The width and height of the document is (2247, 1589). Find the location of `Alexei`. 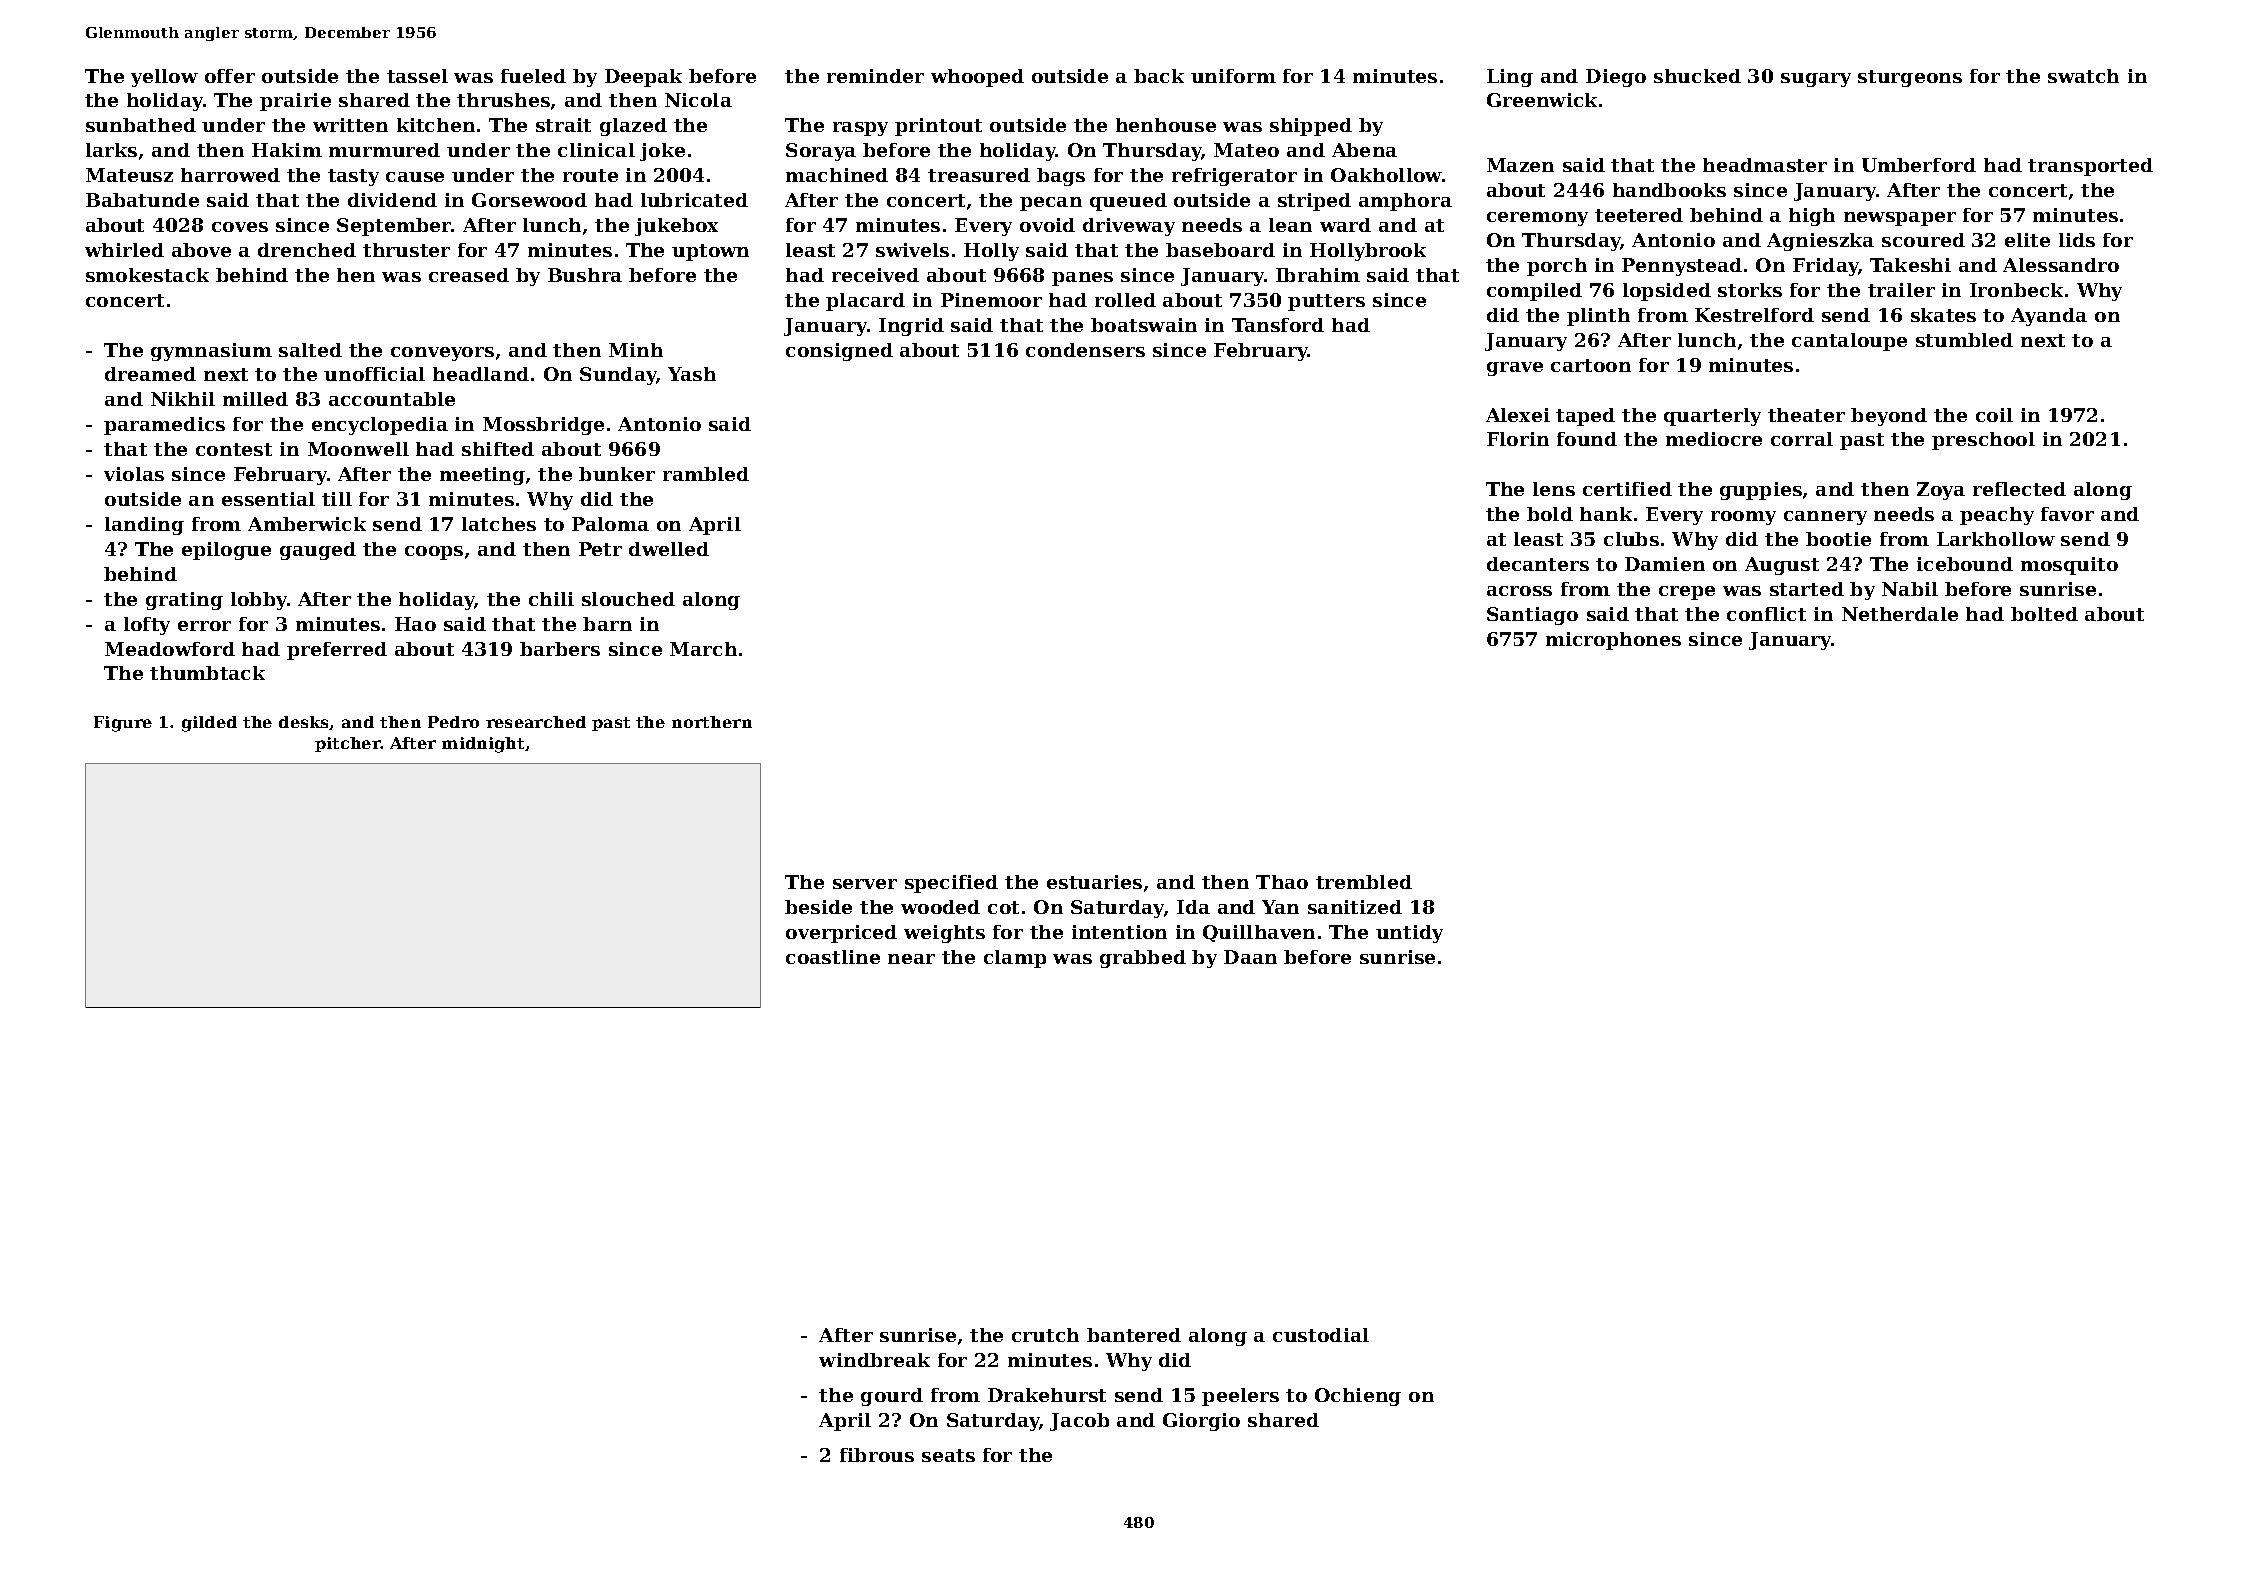

Alexei is located at coordinates (1518, 415).
